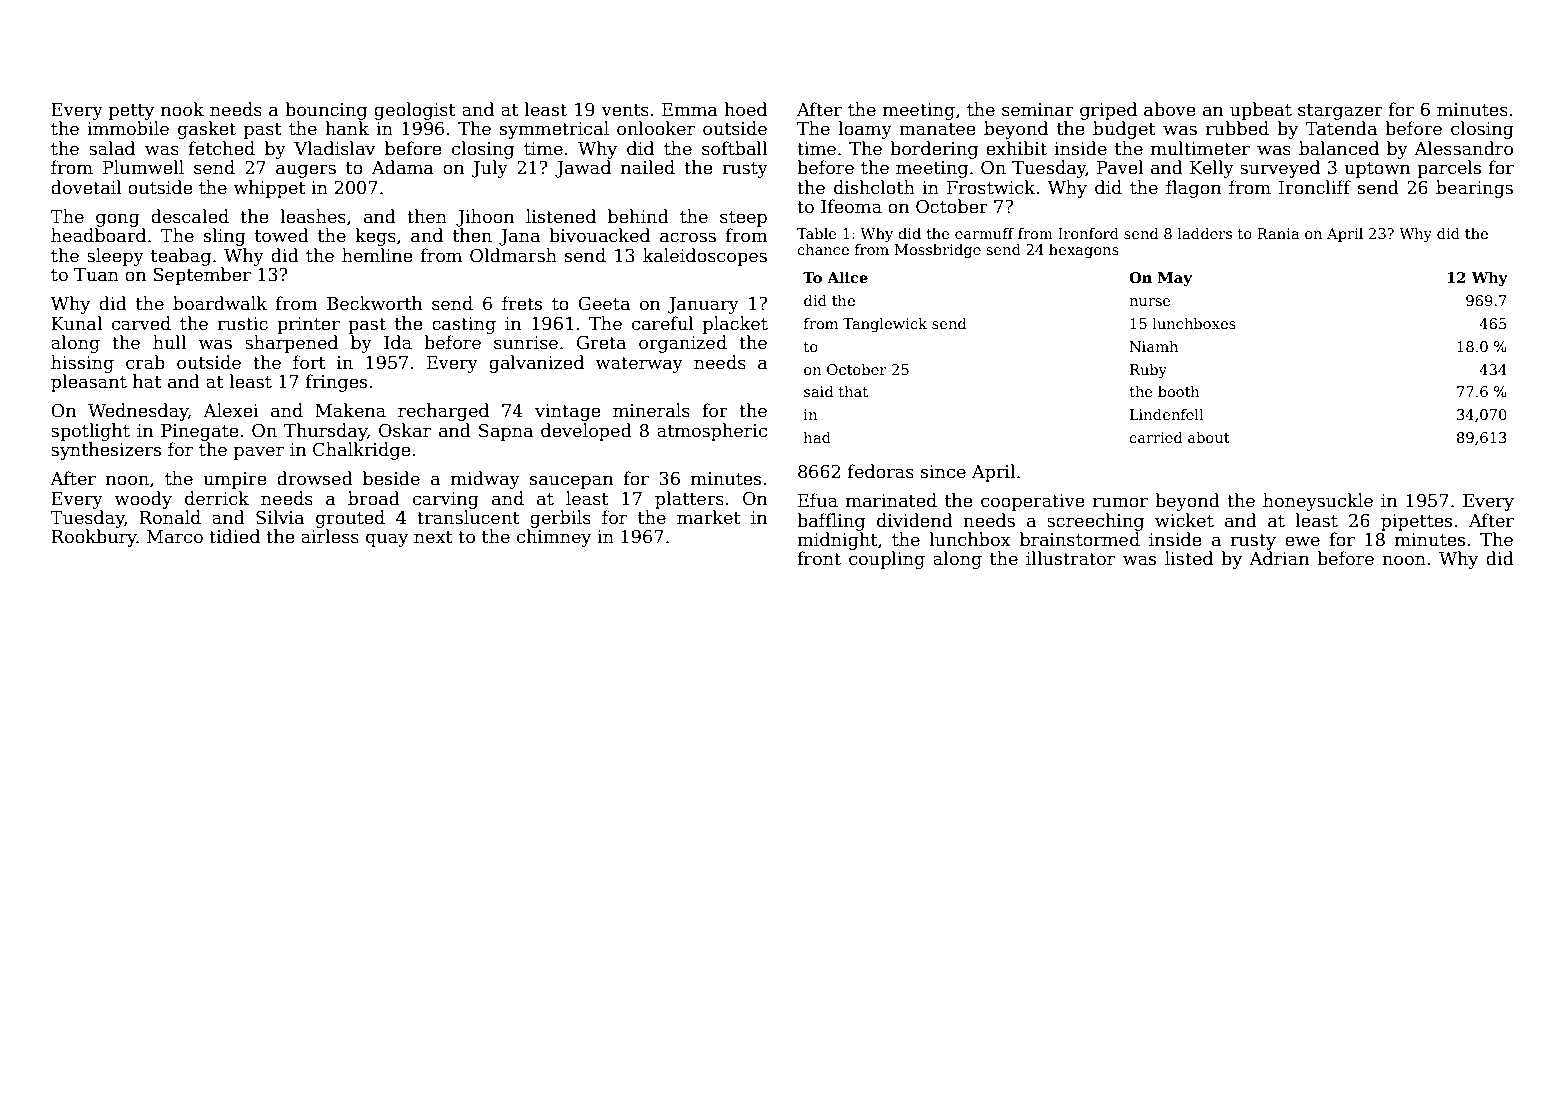 The image size is (1565, 1107). I want to click on front, so click(819, 558).
